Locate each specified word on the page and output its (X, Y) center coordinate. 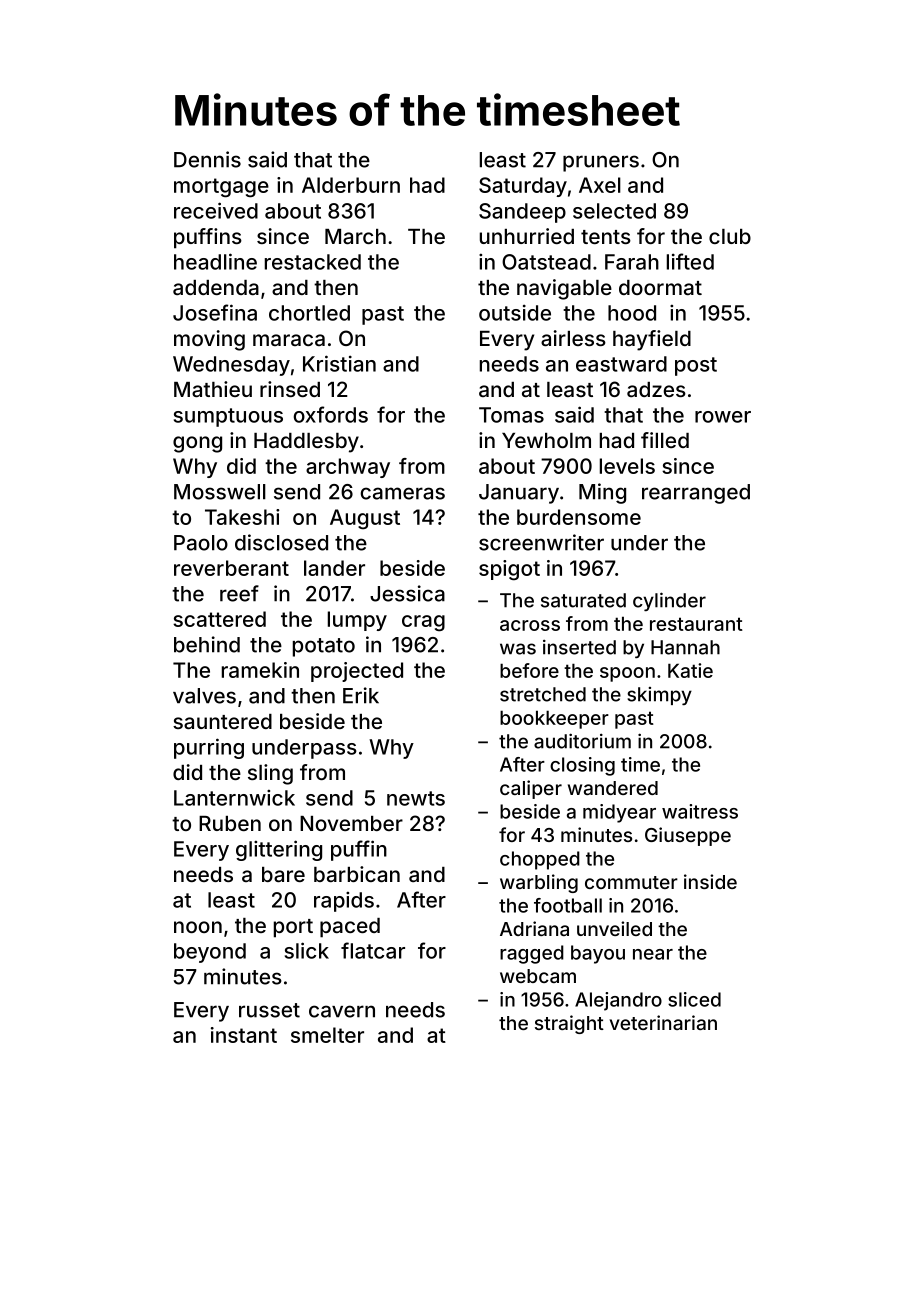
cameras (402, 493)
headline (215, 261)
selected (614, 211)
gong (197, 444)
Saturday (523, 187)
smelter (327, 1035)
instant (244, 1035)
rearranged (696, 494)
